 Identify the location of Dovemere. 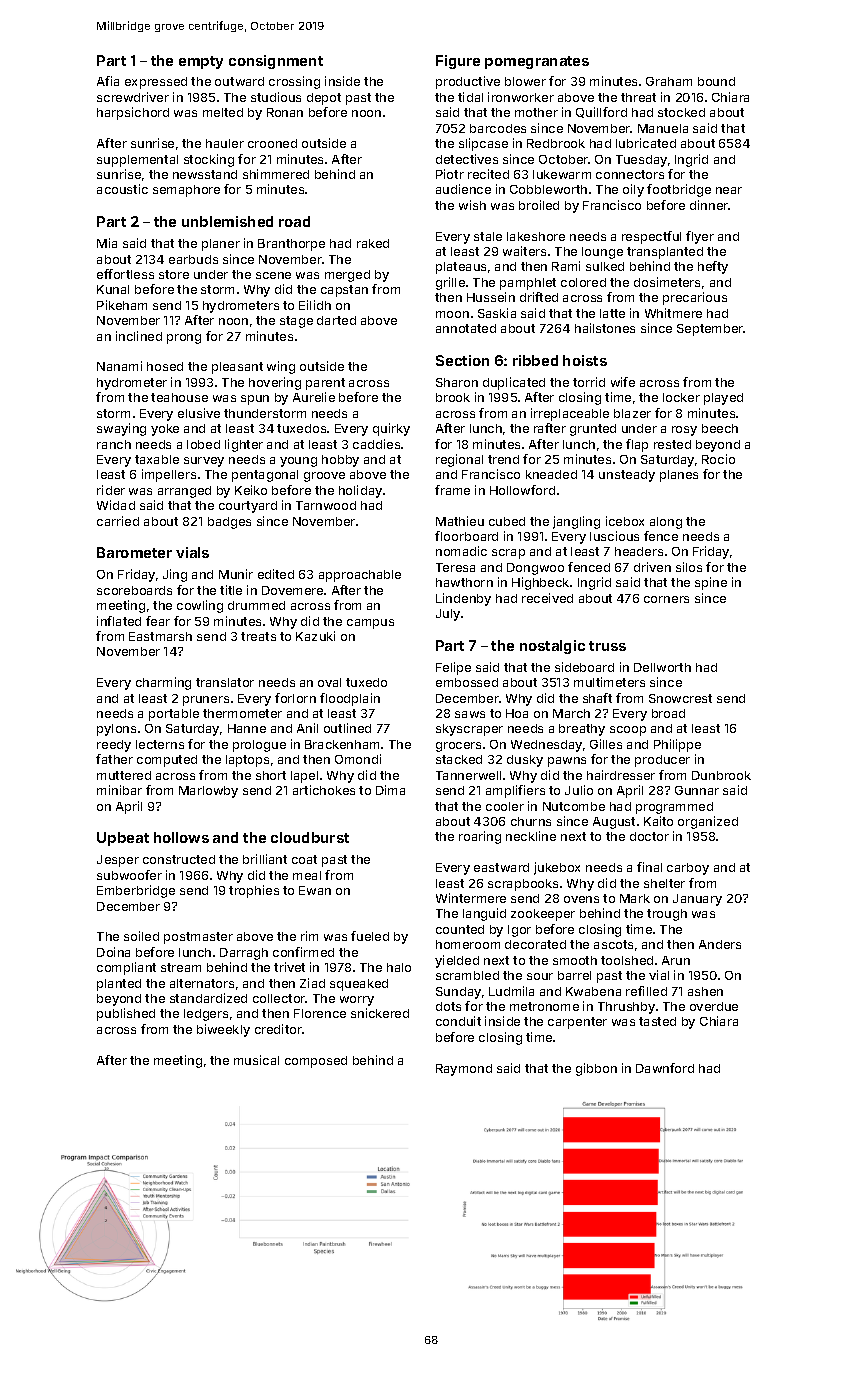
(292, 590).
